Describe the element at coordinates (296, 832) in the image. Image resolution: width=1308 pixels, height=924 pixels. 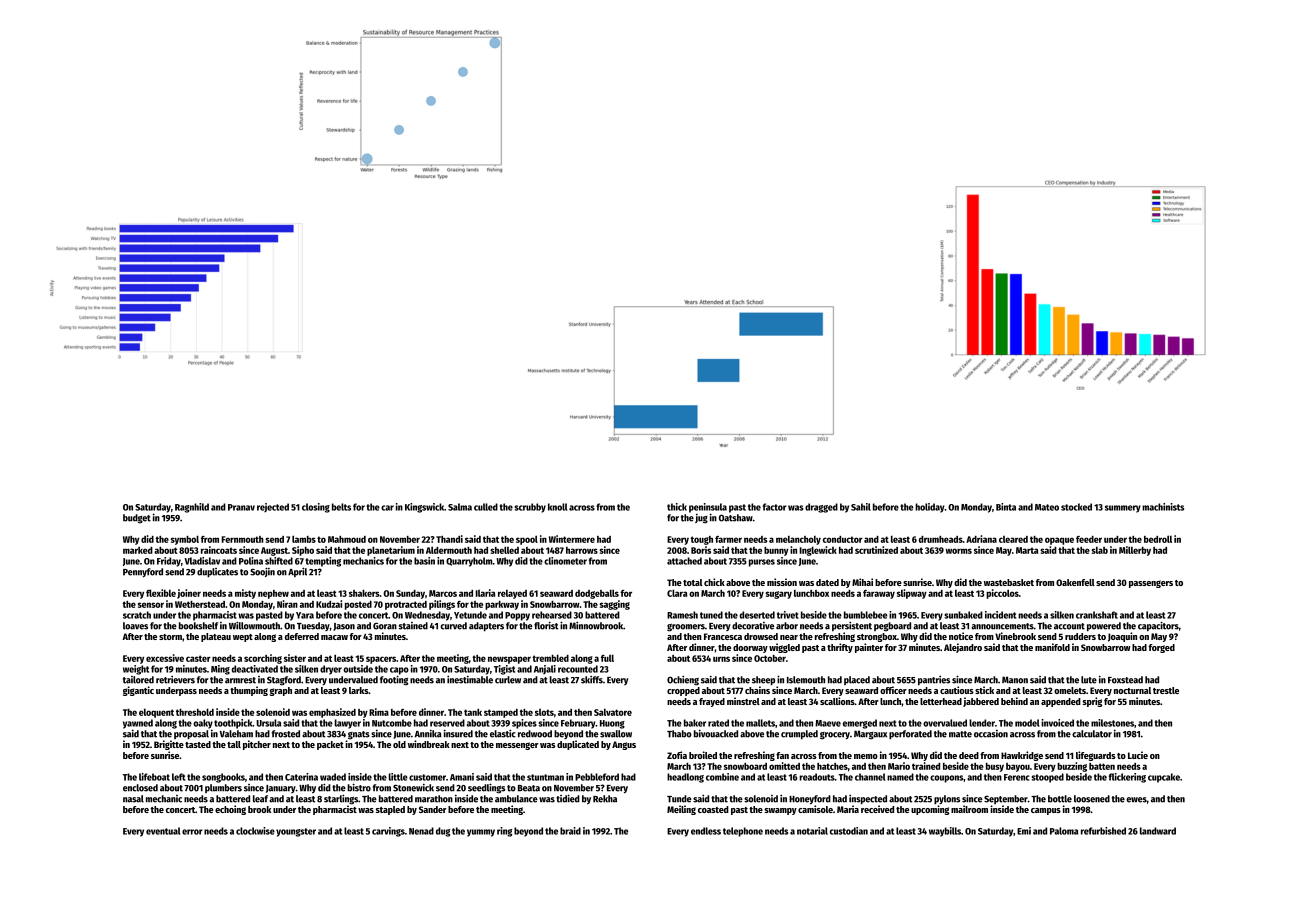
I see `youngster` at that location.
